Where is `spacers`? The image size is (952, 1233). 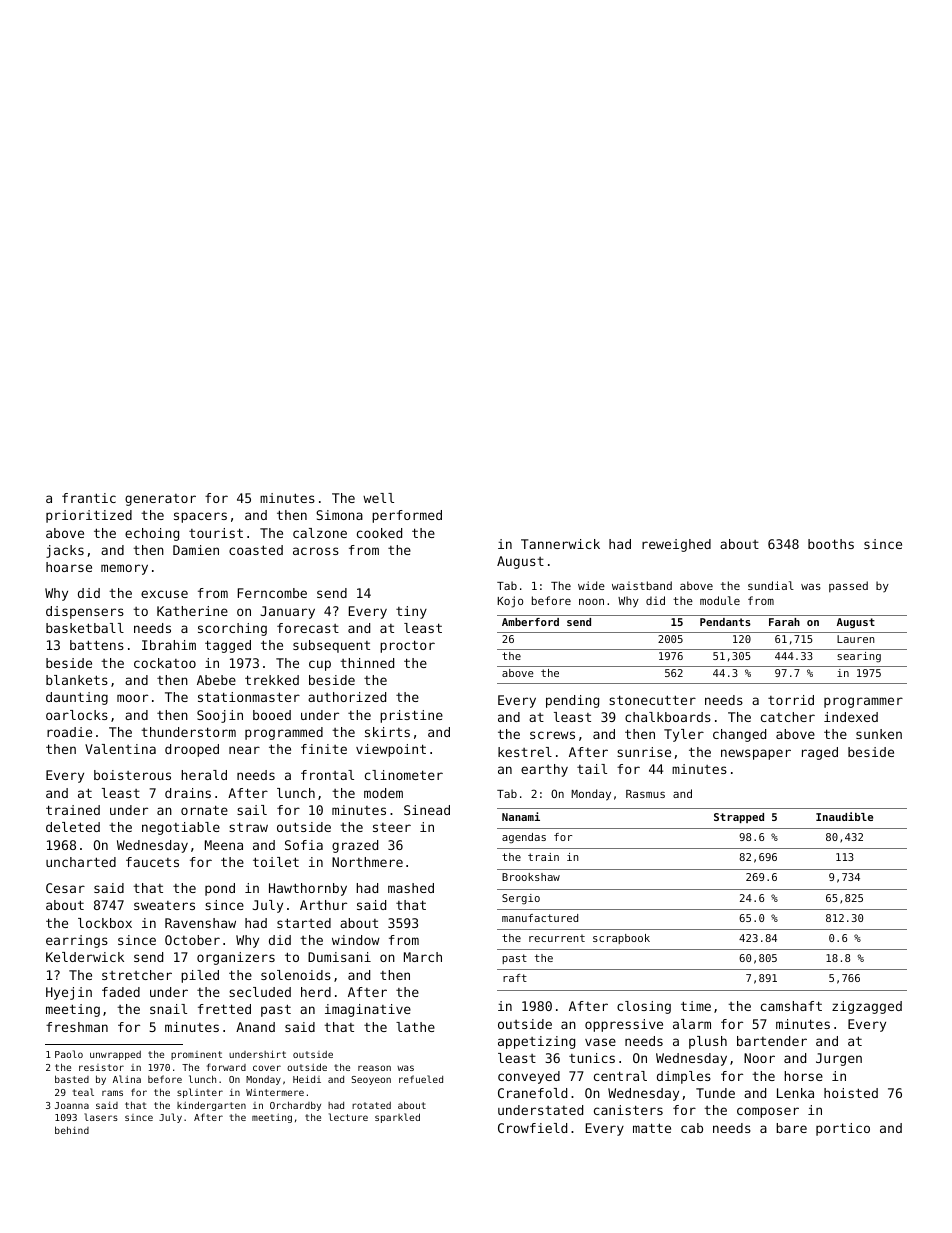 spacers is located at coordinates (200, 517).
